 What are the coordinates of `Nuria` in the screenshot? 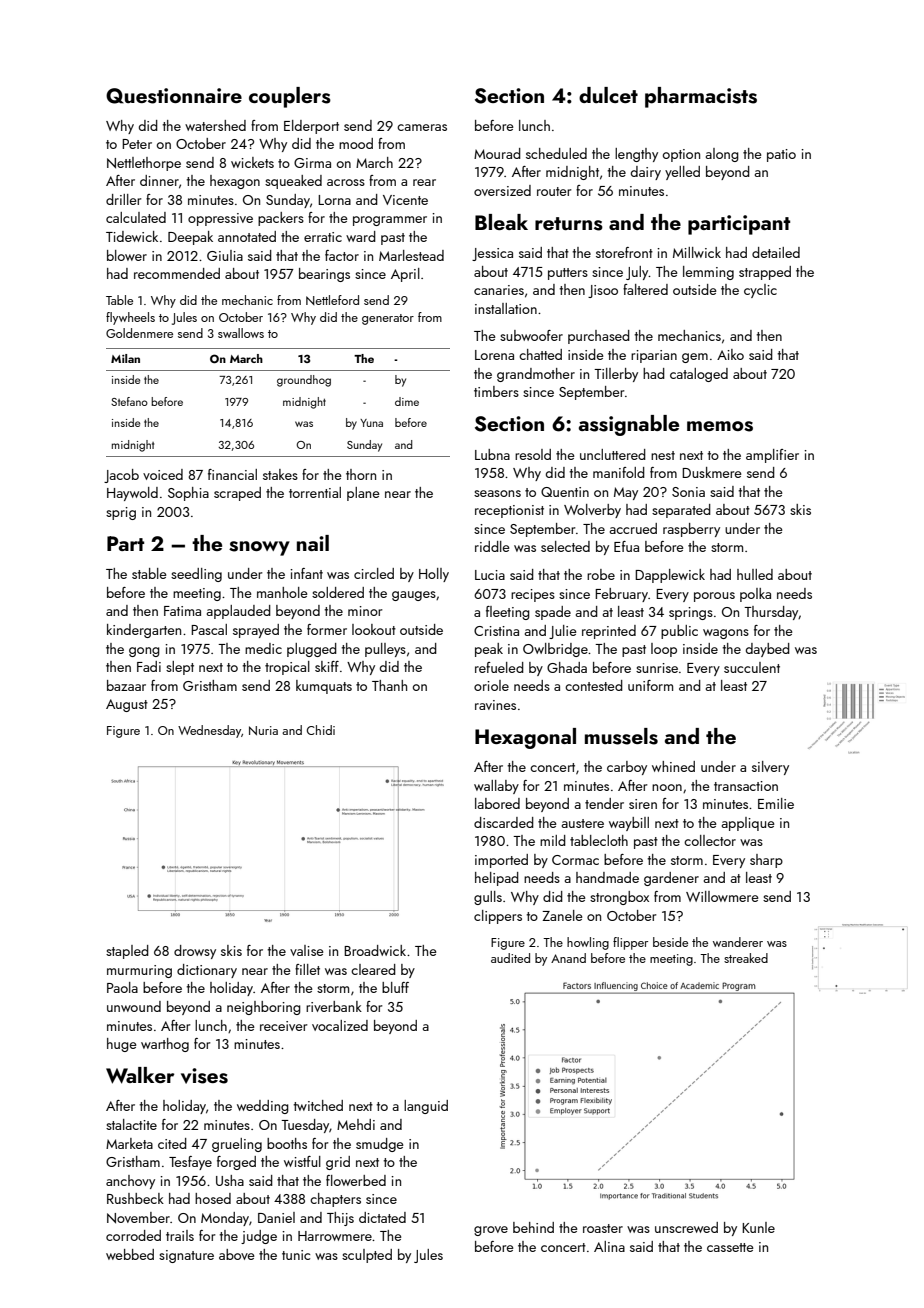 It's located at (263, 730).
